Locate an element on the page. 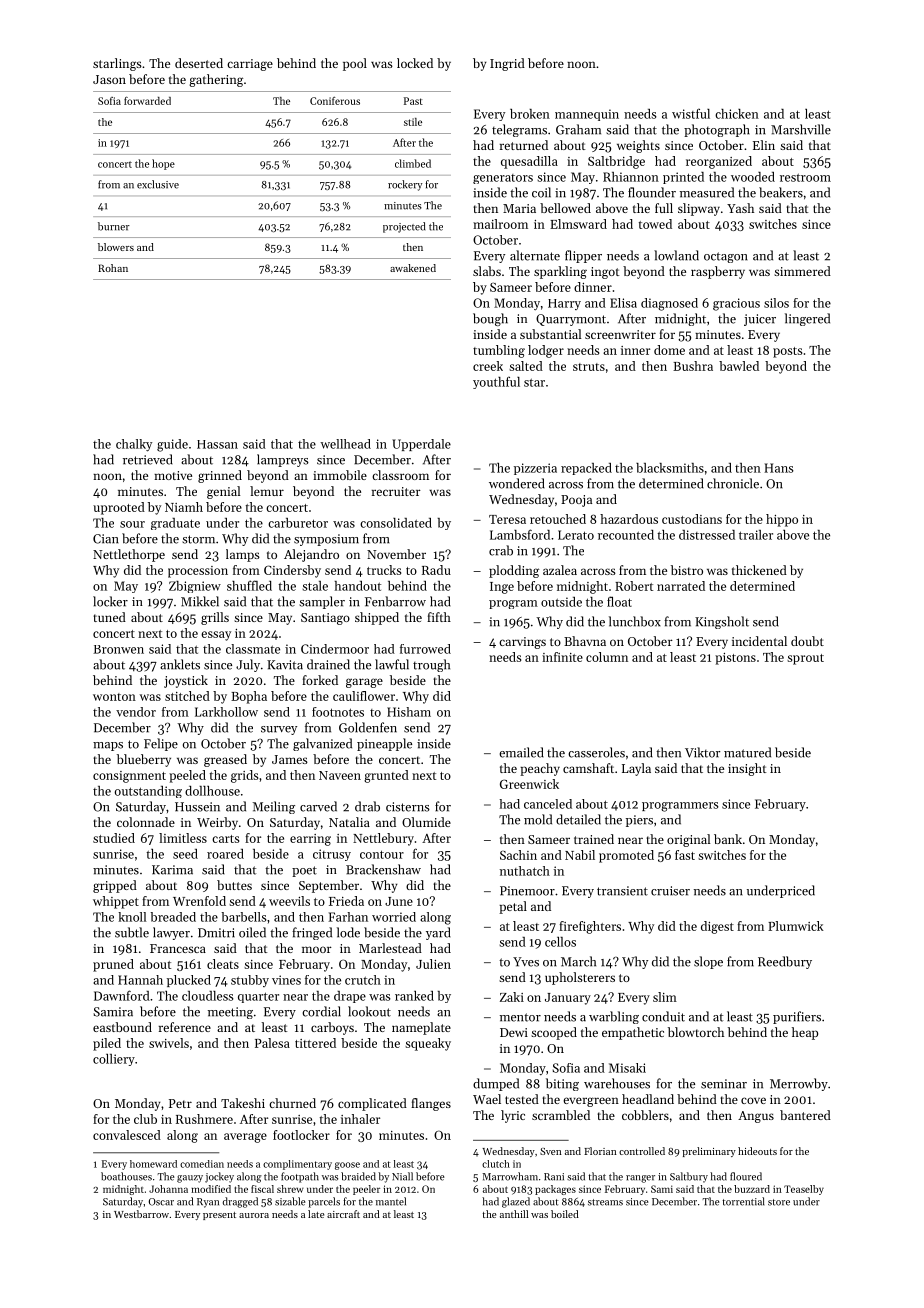 The image size is (924, 1308). January is located at coordinates (568, 999).
